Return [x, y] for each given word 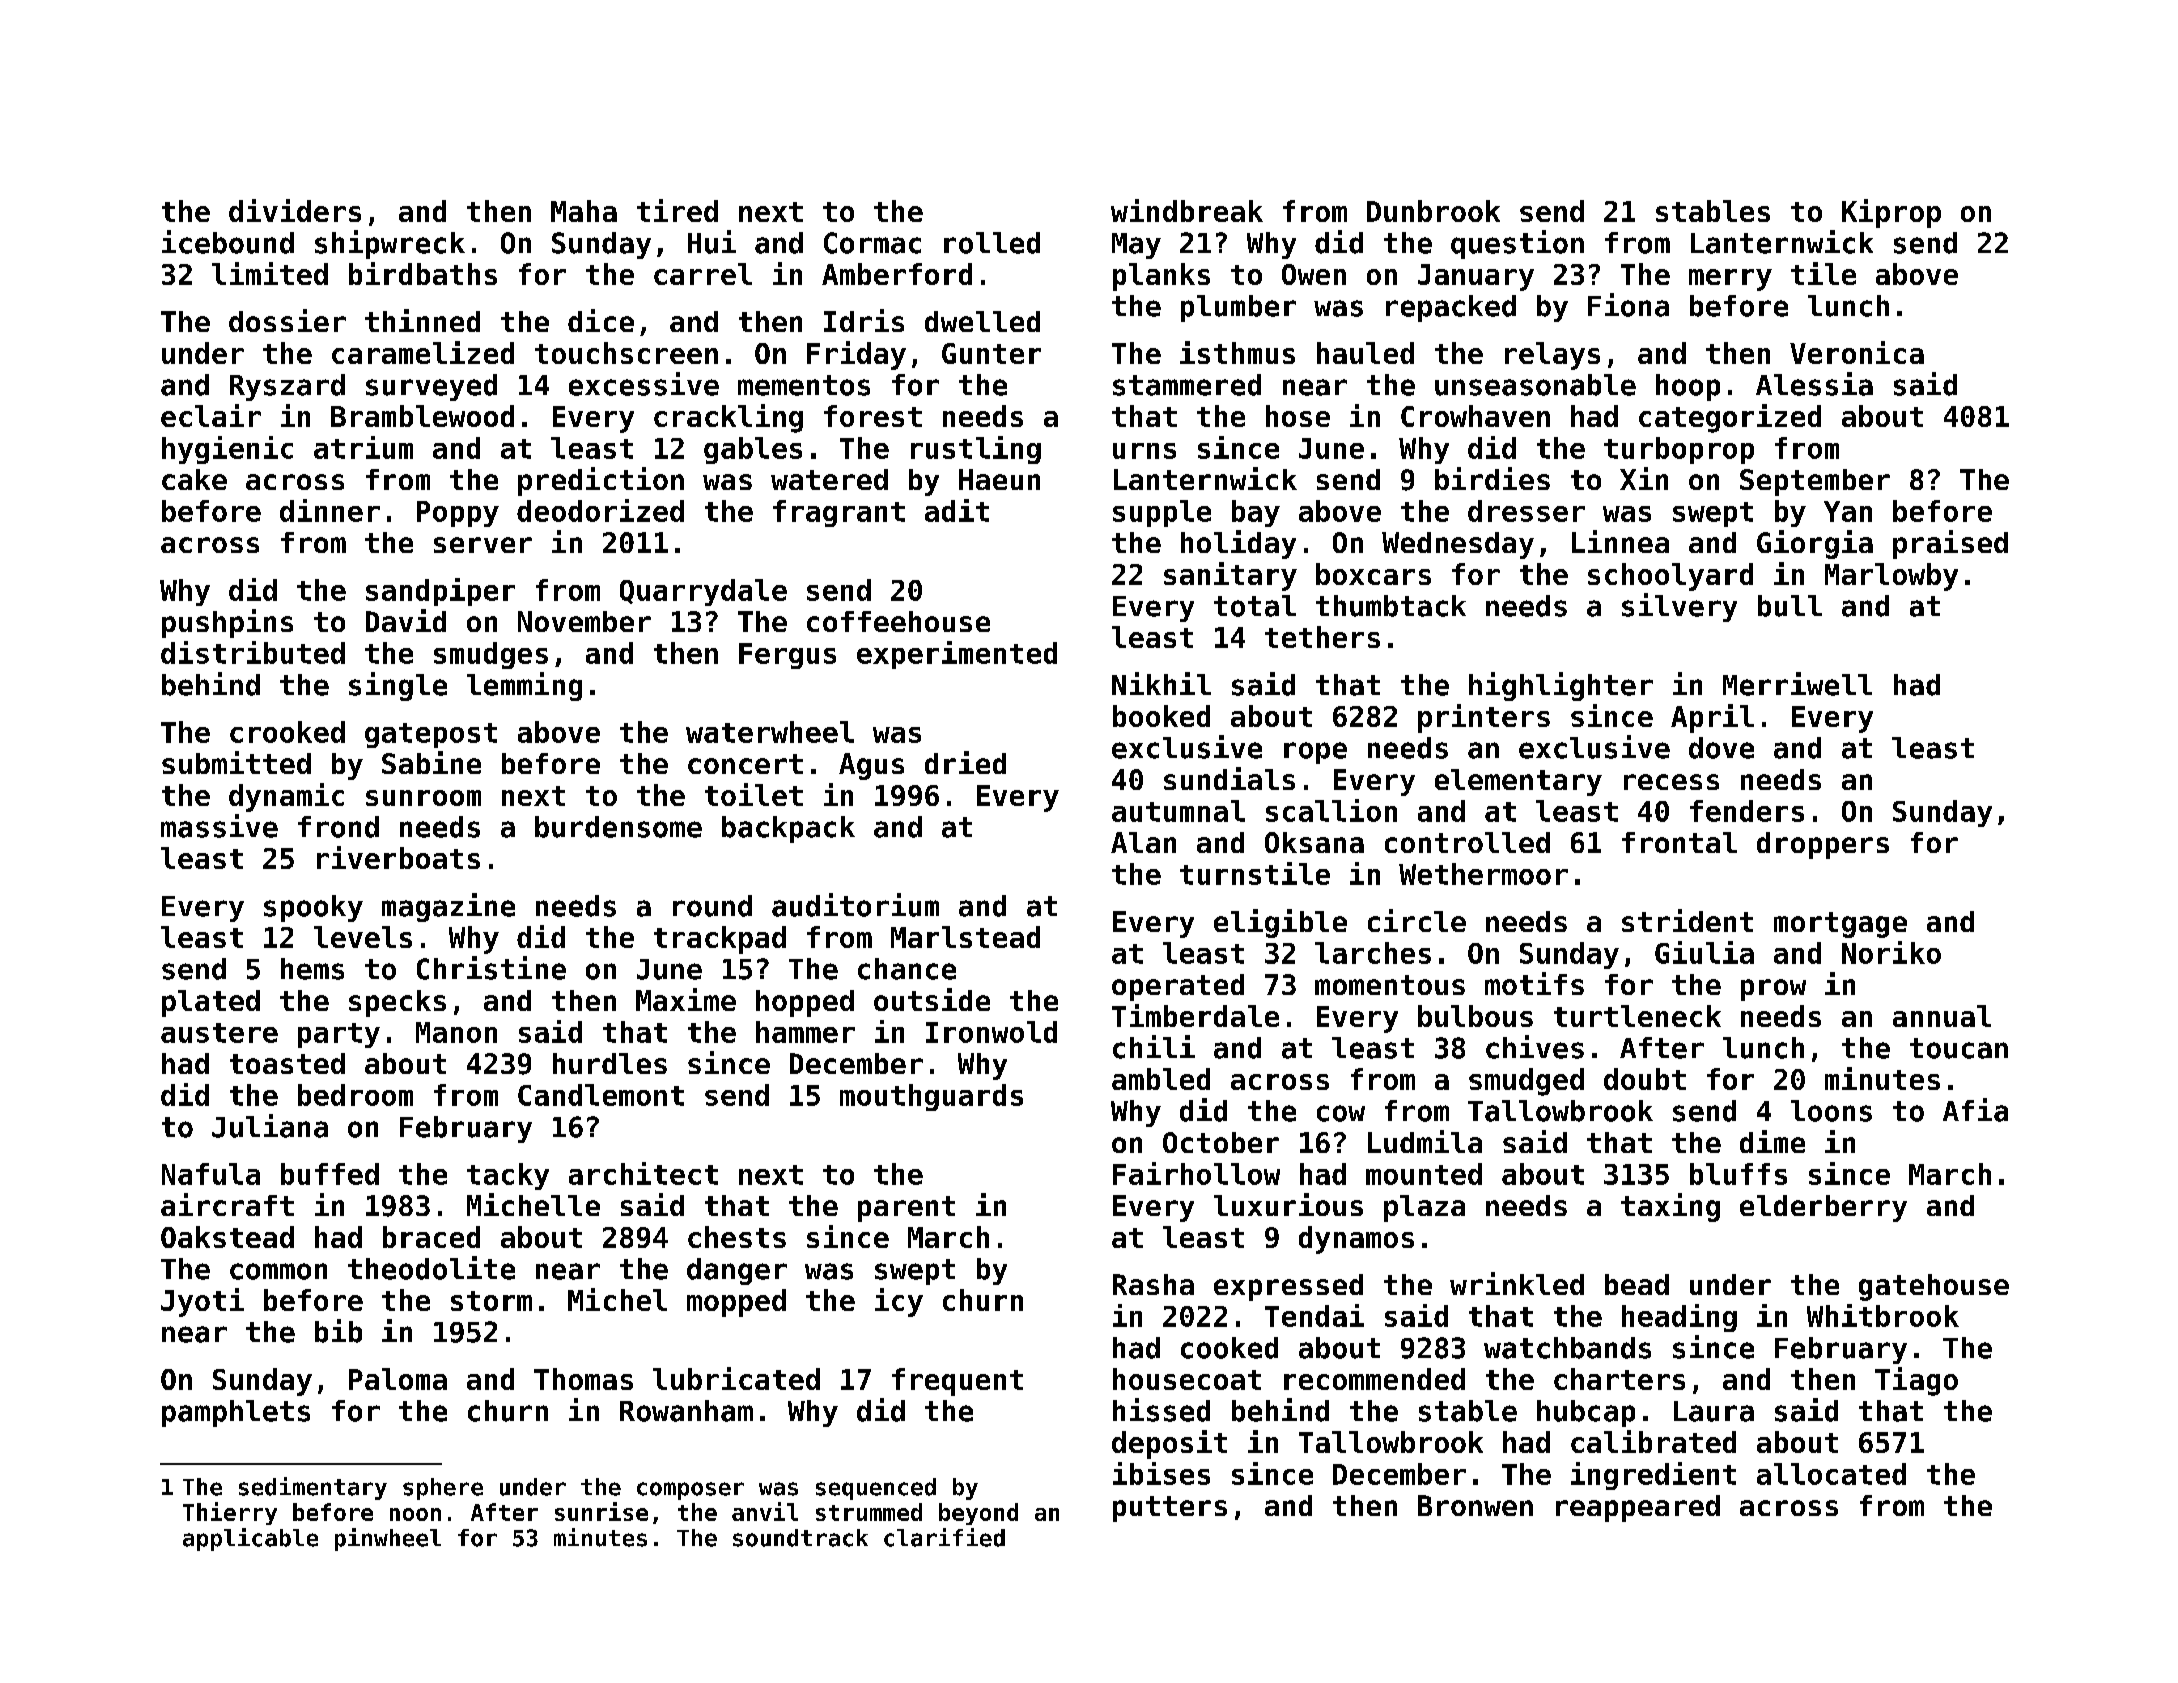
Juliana [270, 1126]
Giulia [1704, 952]
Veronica [1857, 352]
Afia [1975, 1110]
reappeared [1638, 1508]
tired [677, 210]
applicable [250, 1539]
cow [1341, 1113]
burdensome [618, 827]
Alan [1143, 842]
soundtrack [800, 1538]
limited [270, 273]
